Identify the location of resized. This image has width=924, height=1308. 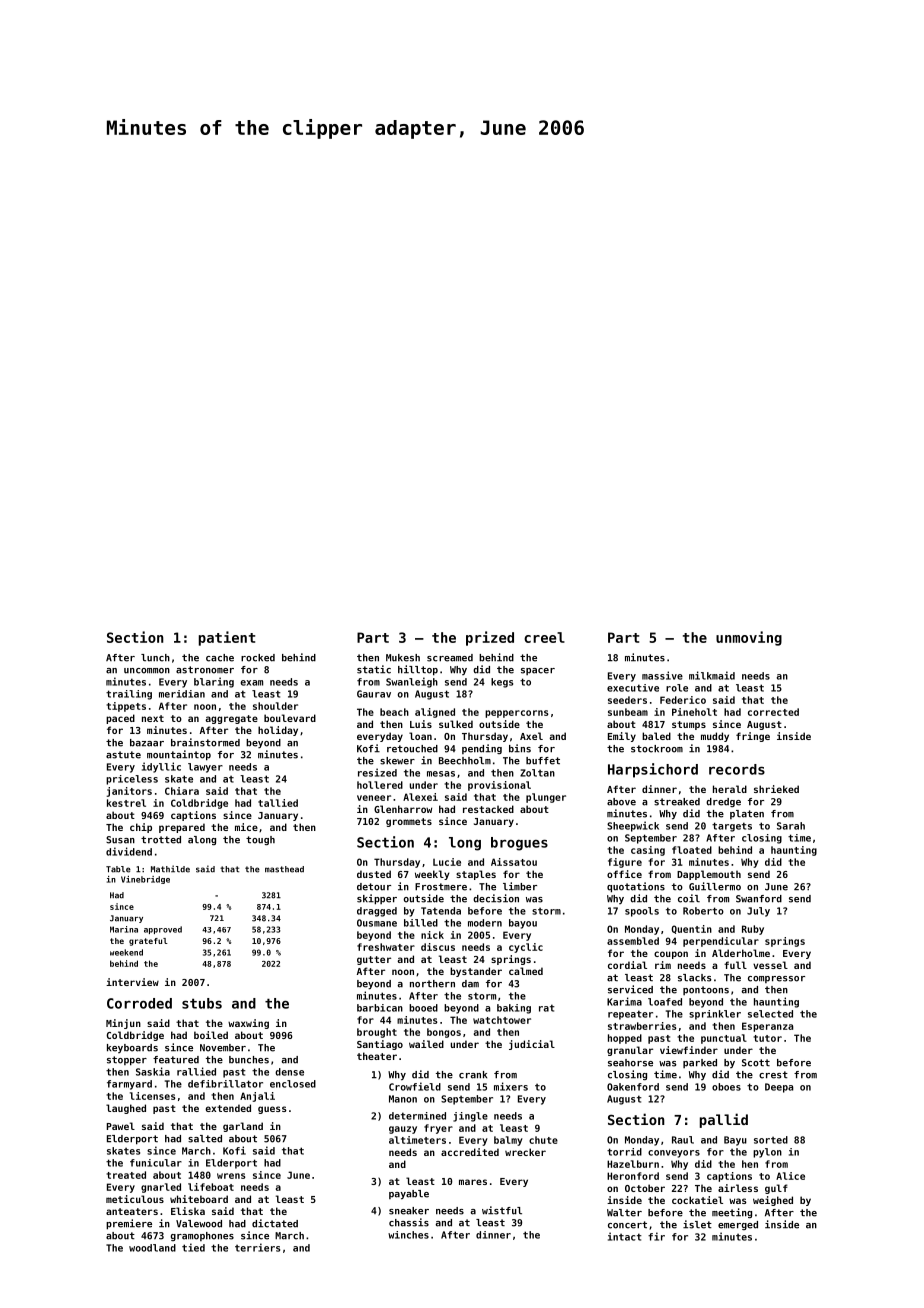
(377, 772).
